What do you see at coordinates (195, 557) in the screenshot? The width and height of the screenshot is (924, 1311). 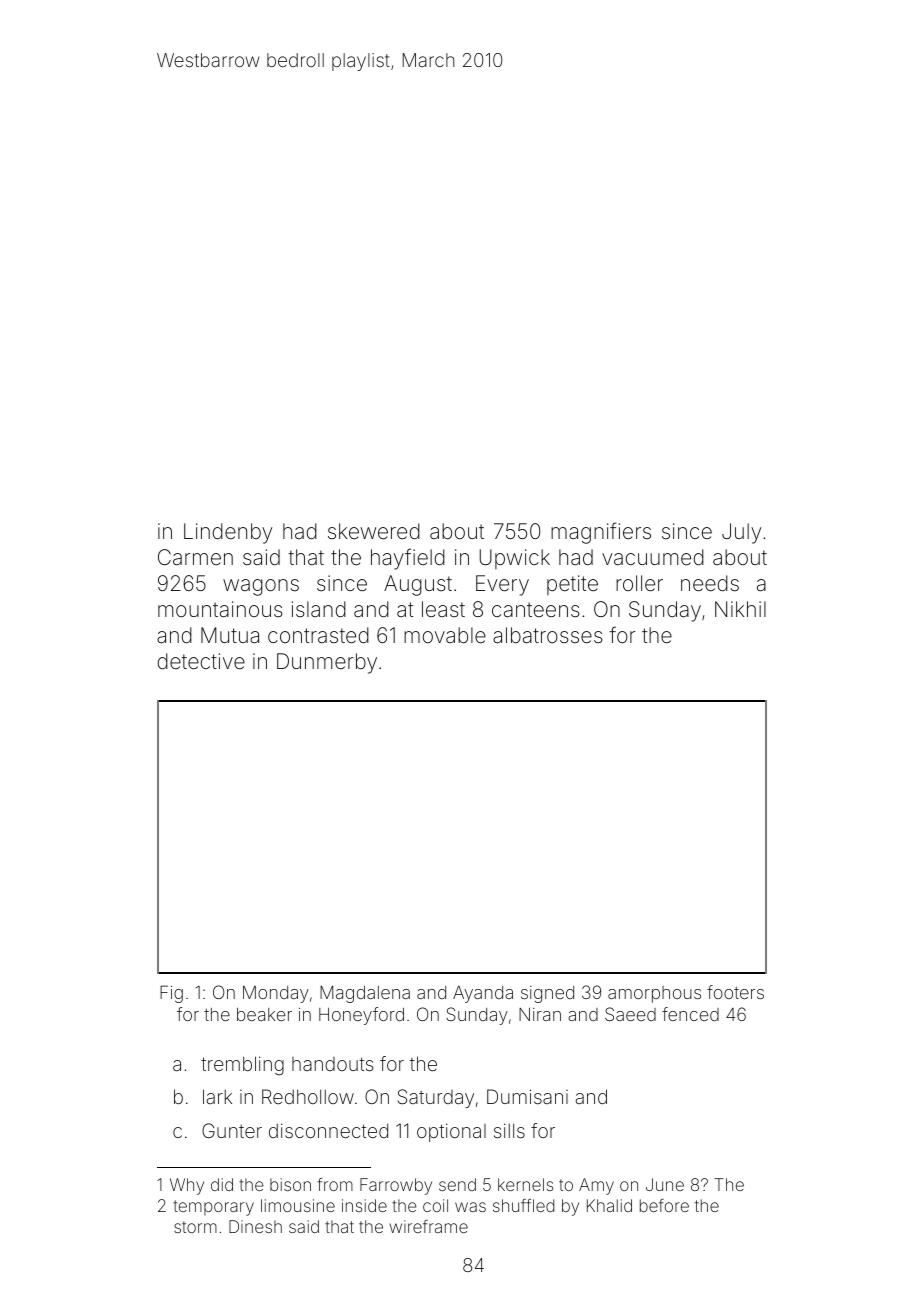 I see `Carmen` at bounding box center [195, 557].
